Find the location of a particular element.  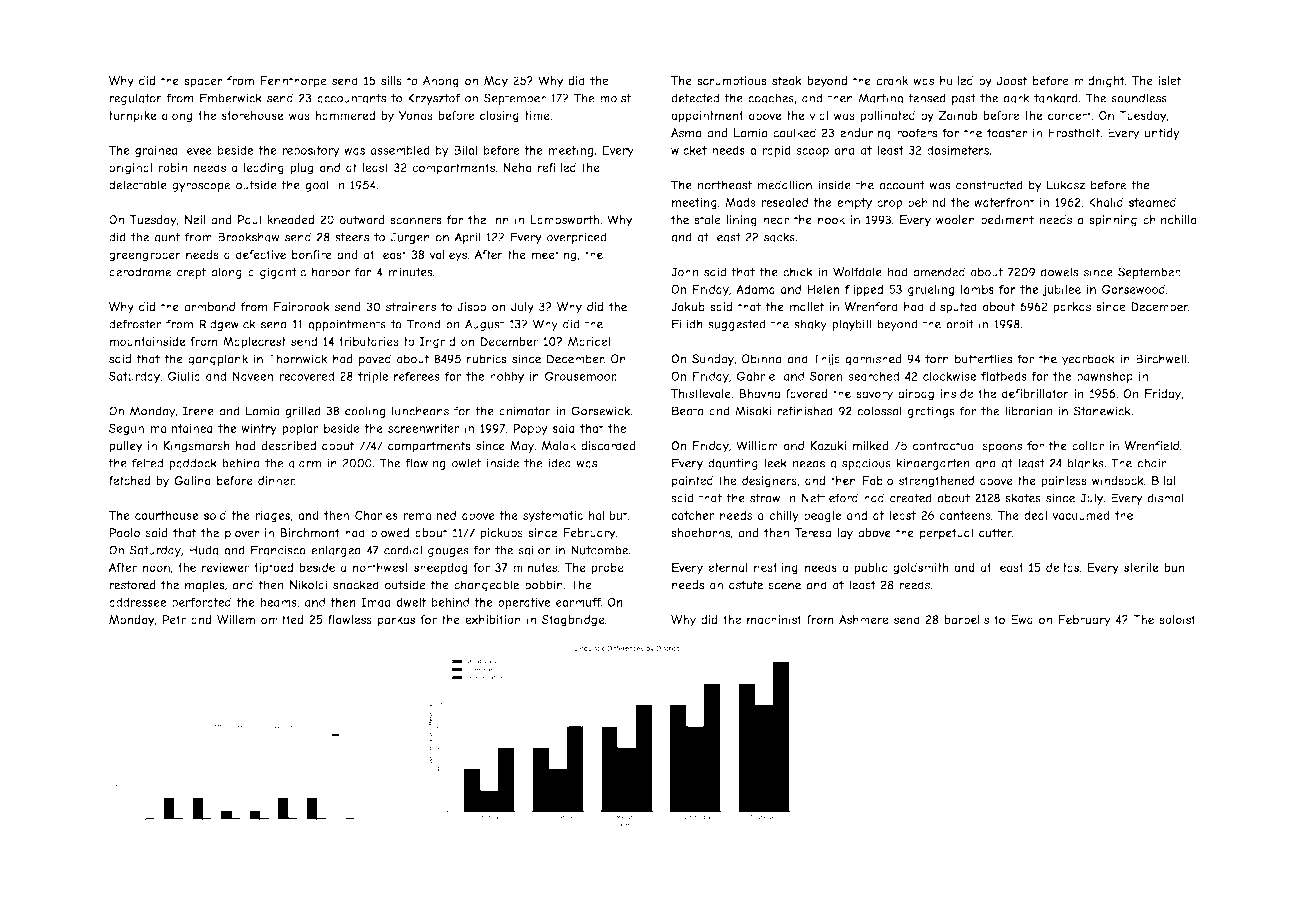

Fennthorpe is located at coordinates (293, 82).
